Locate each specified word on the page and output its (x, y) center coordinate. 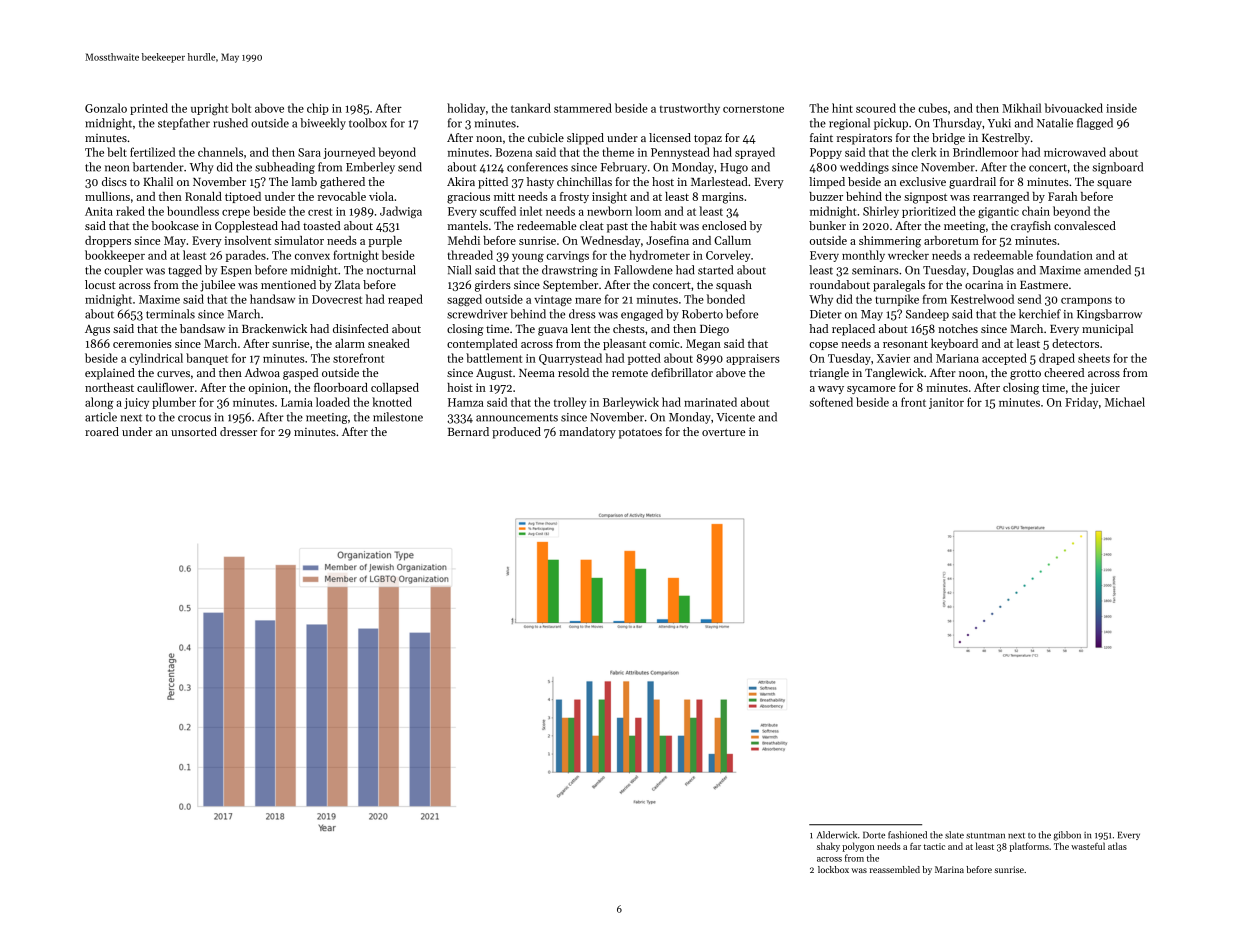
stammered (583, 108)
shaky (828, 847)
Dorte (874, 835)
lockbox (833, 869)
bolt (241, 108)
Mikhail (1021, 108)
